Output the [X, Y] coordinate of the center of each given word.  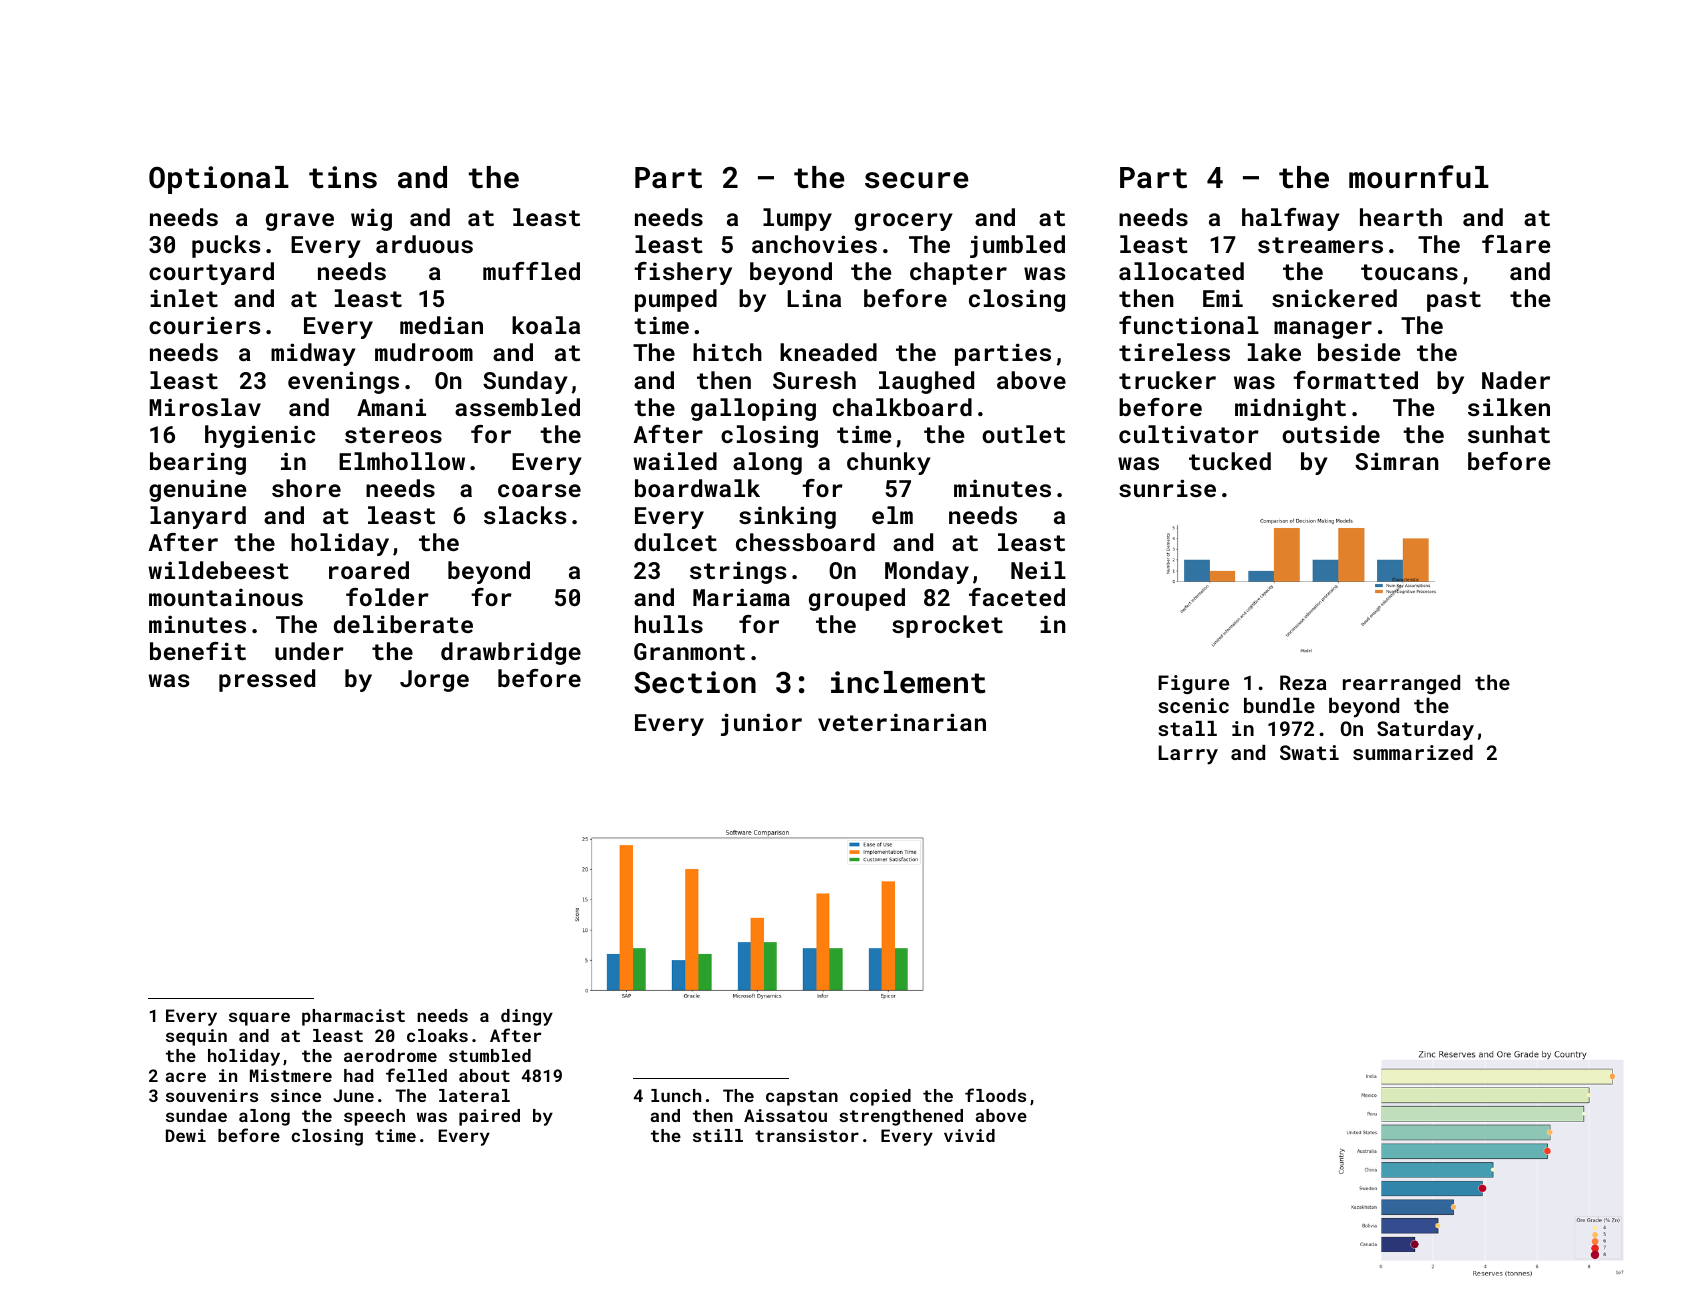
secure [916, 180]
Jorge [434, 681]
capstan [802, 1098]
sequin [196, 1037]
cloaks [437, 1035]
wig [371, 219]
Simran [1397, 461]
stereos [393, 435]
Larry [1188, 755]
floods [995, 1095]
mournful [1419, 177]
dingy [527, 1017]
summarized [1413, 752]
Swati [1309, 752]
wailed [675, 461]
